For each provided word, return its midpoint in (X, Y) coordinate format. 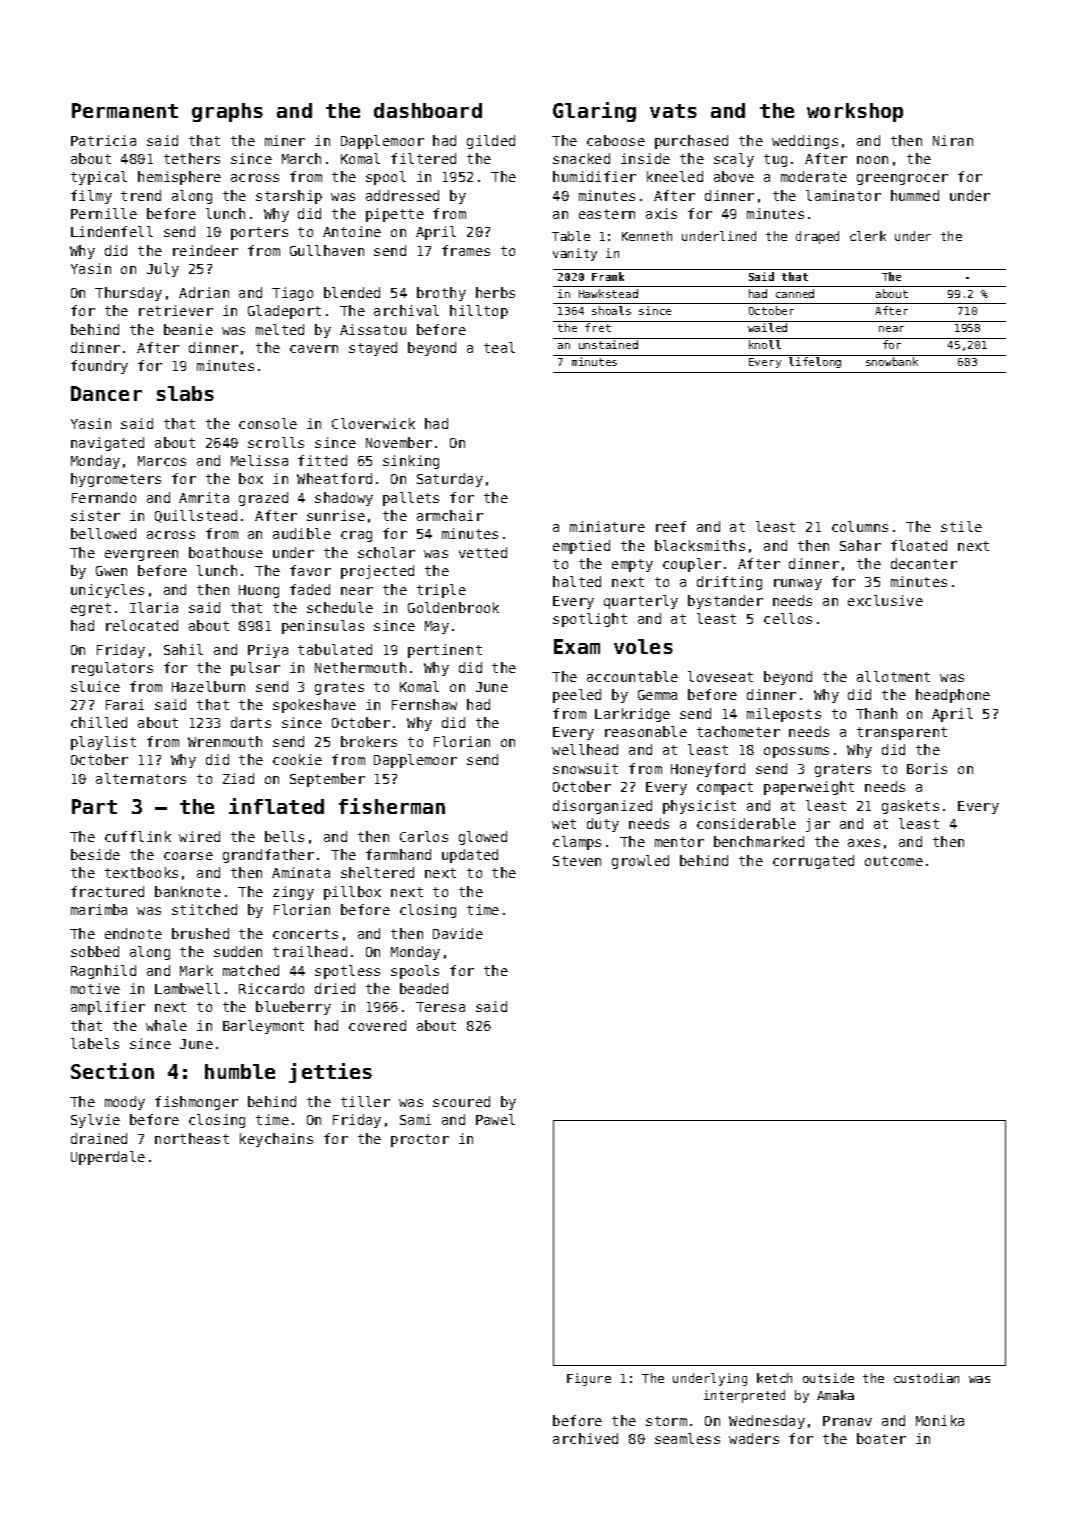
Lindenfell (112, 231)
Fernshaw (424, 704)
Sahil (183, 649)
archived (585, 1438)
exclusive (885, 600)
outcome (894, 861)
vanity (575, 254)
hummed (915, 195)
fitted (322, 460)
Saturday (450, 480)
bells (284, 836)
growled (640, 862)
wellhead (585, 749)
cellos (788, 618)
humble (240, 1071)
